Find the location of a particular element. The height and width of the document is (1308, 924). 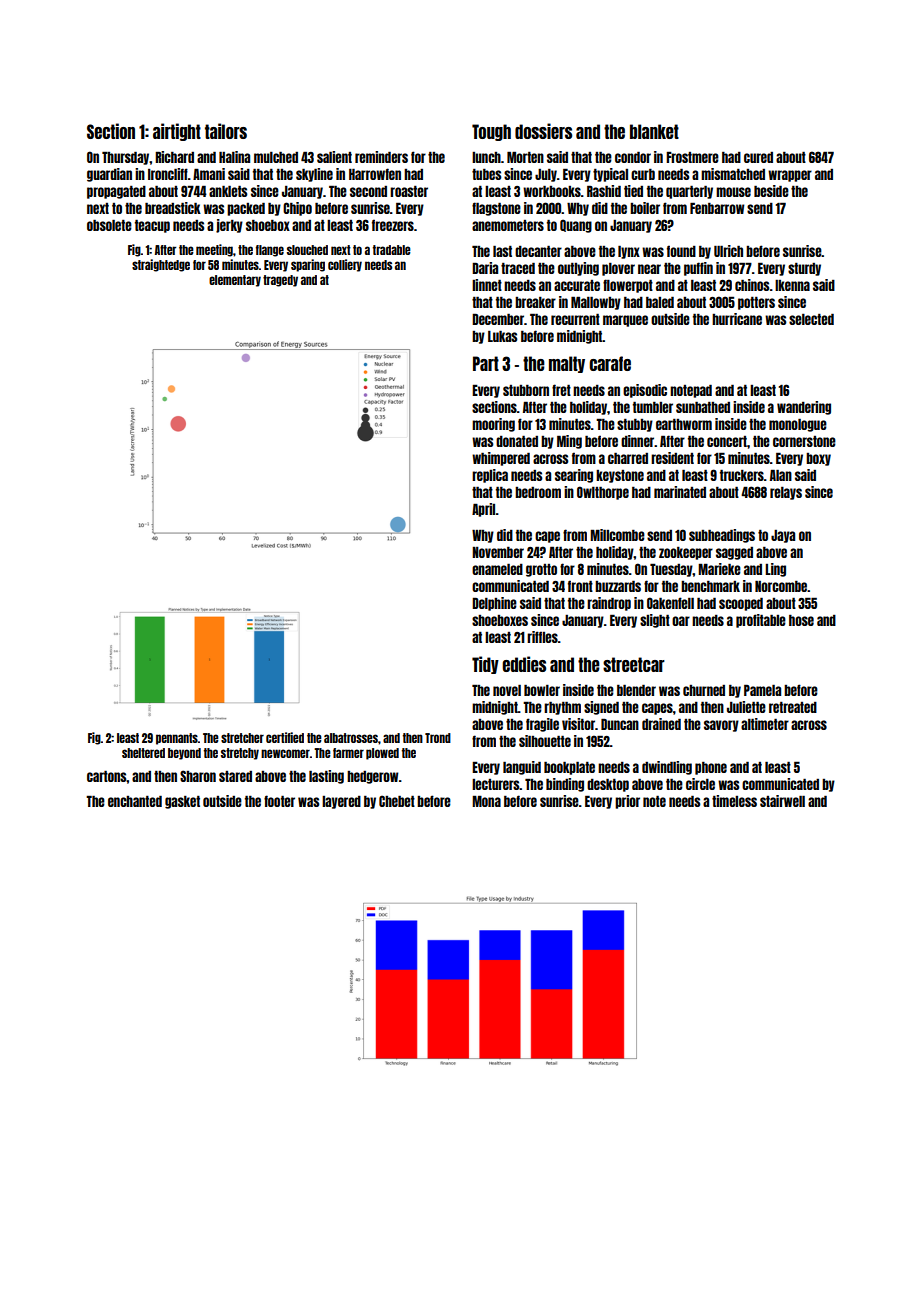

workbooks is located at coordinates (552, 191).
